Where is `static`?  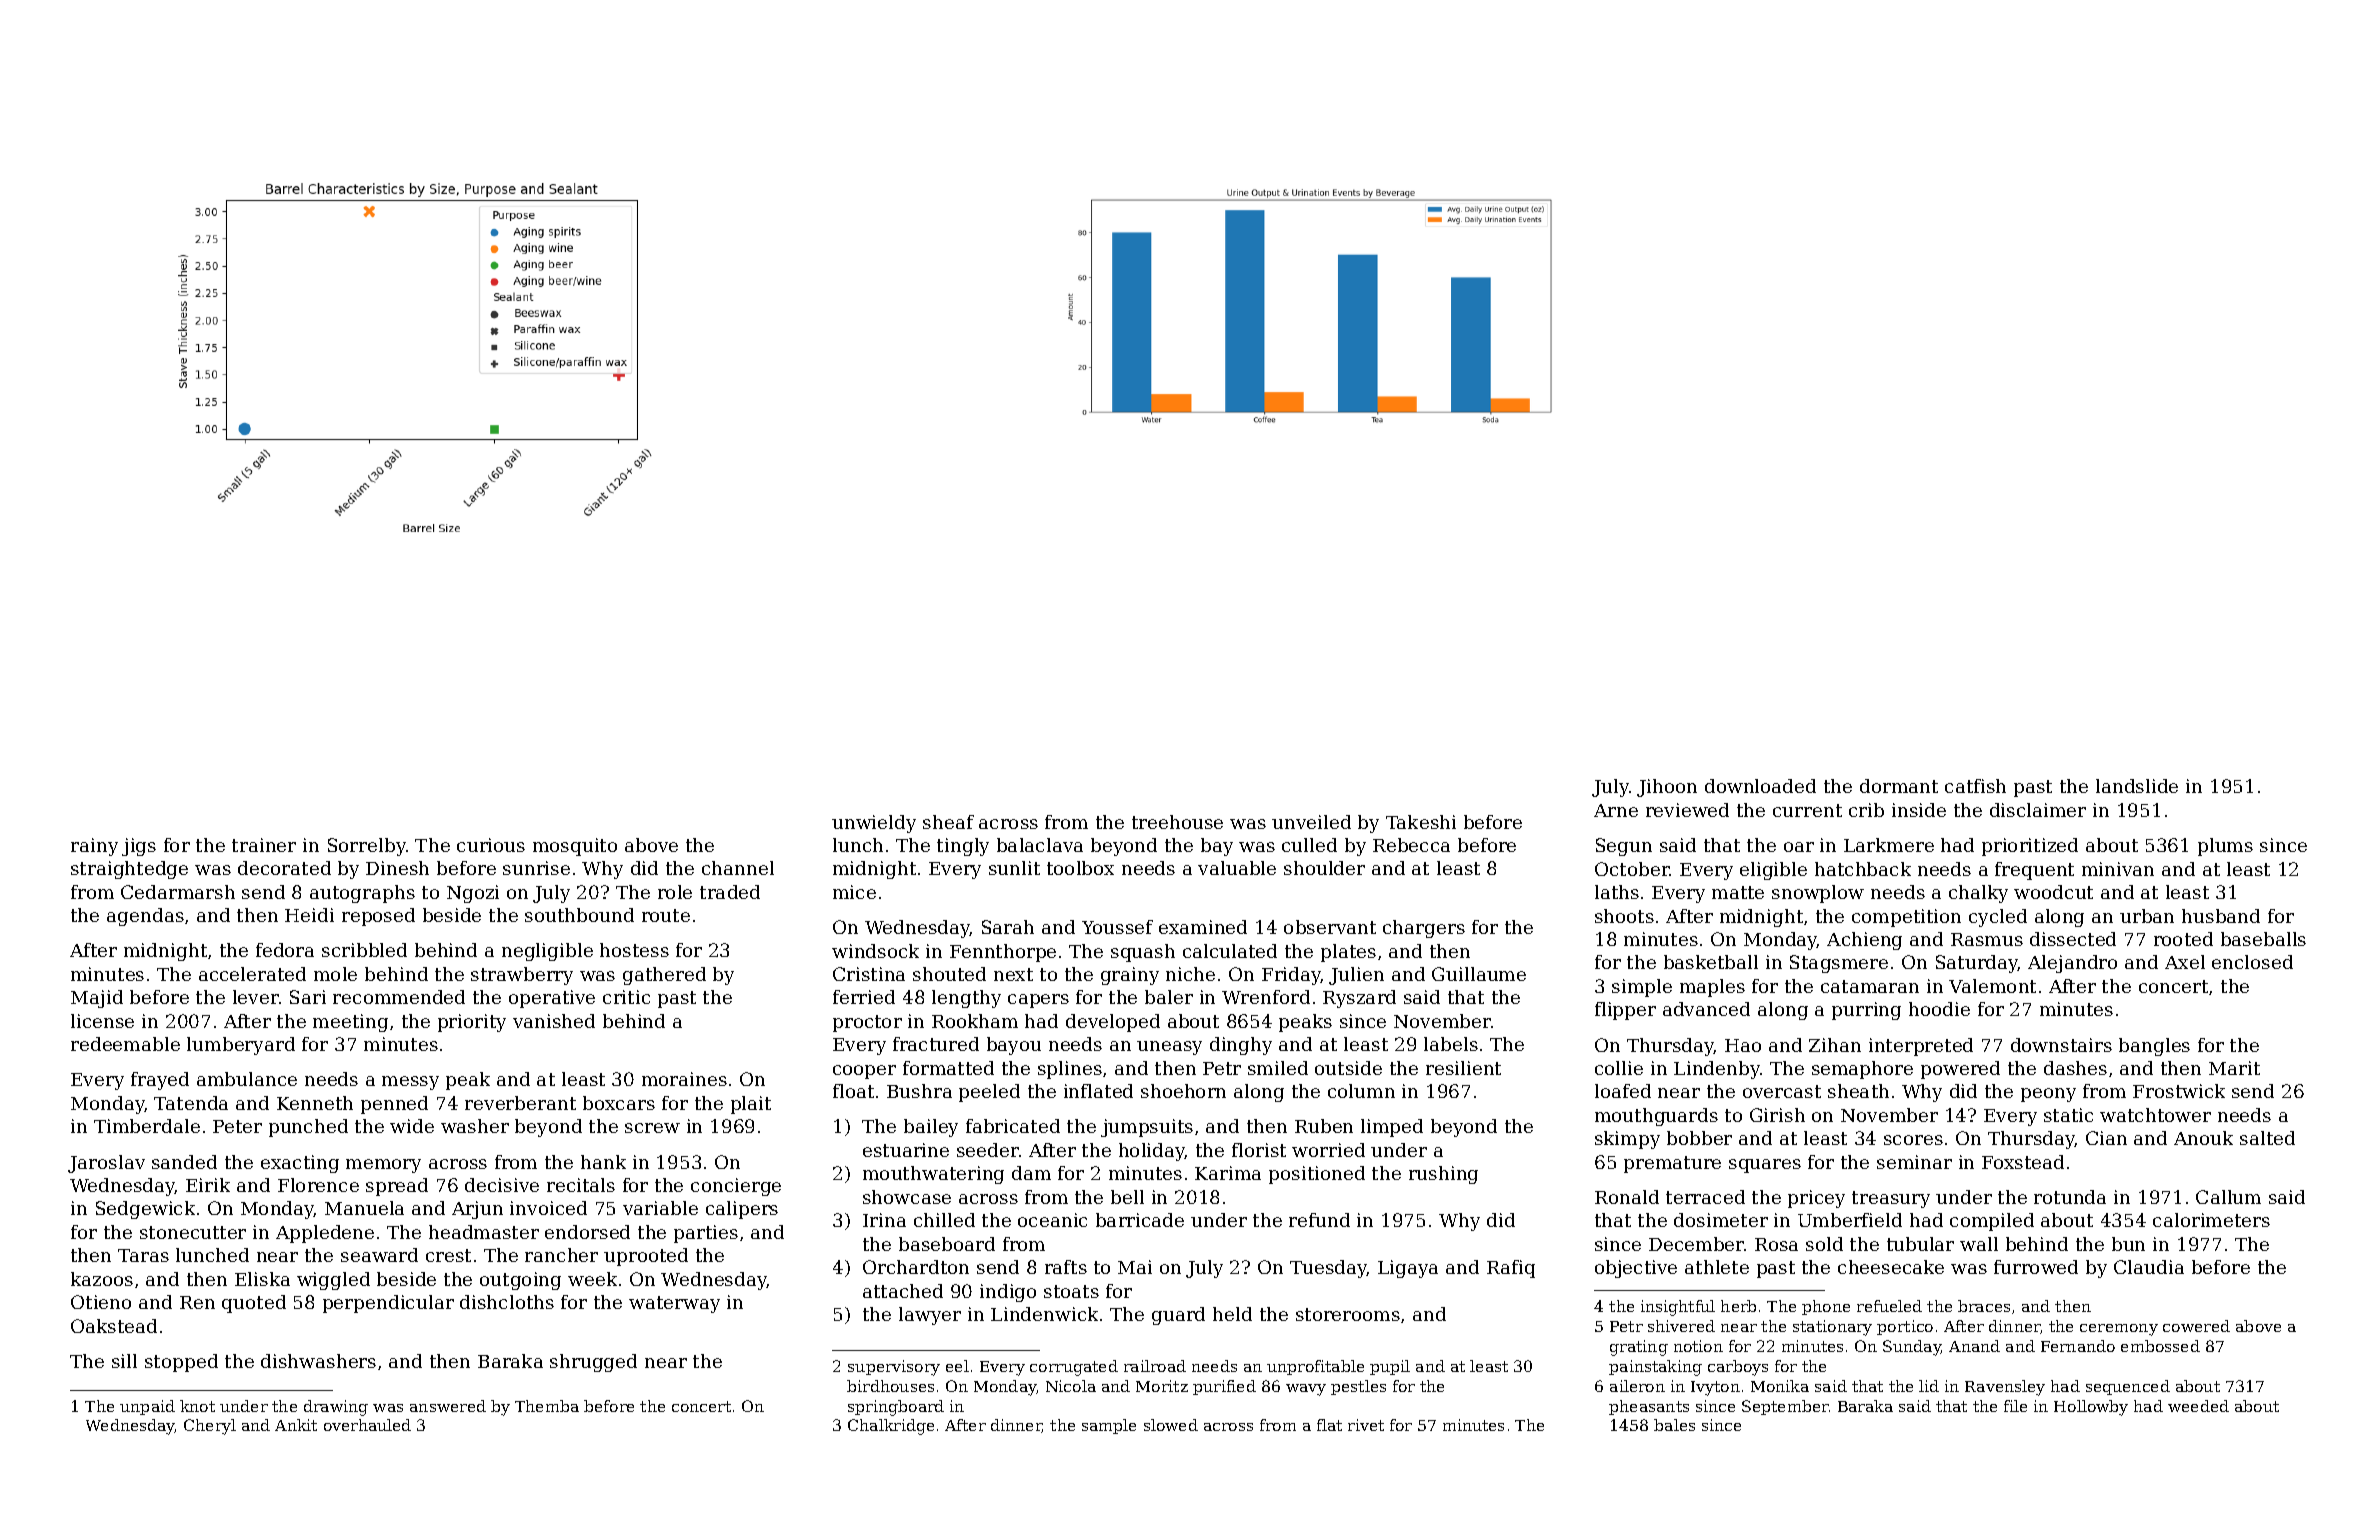 static is located at coordinates (2068, 1115).
